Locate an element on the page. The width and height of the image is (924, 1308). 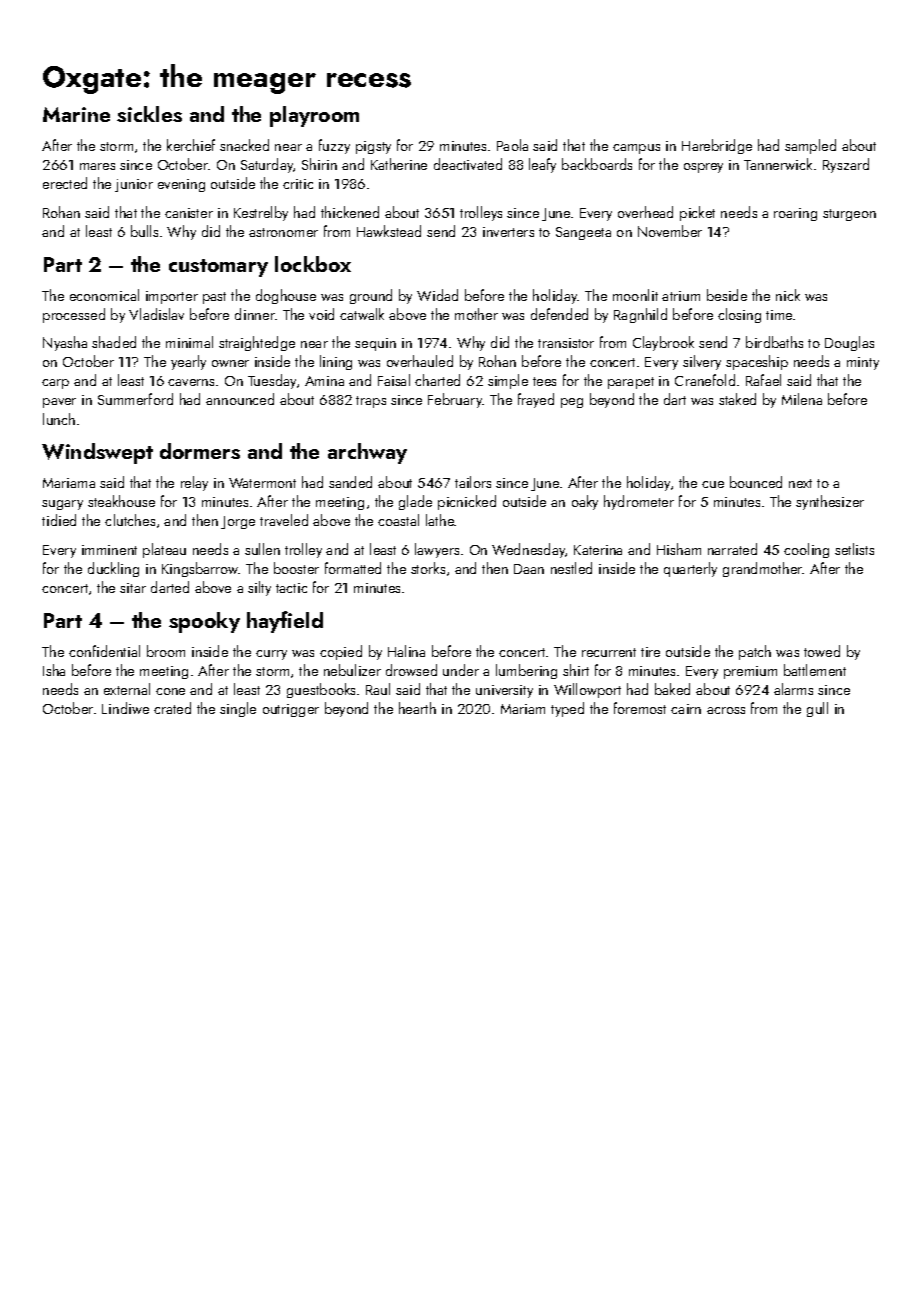
sickles is located at coordinates (149, 114).
